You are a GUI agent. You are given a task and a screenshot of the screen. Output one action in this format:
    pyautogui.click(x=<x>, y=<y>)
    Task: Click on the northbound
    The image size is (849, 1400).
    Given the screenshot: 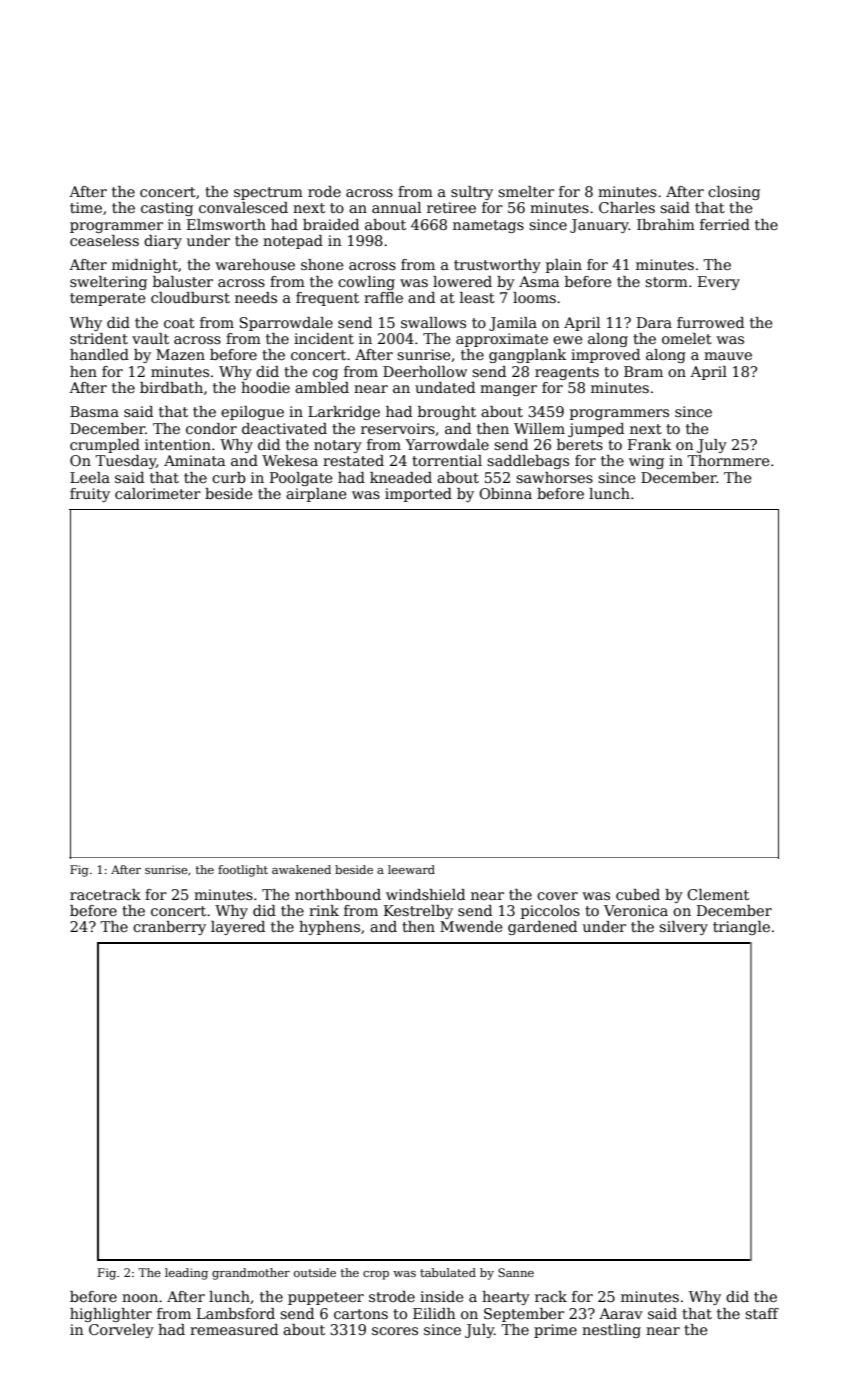 What is the action you would take?
    pyautogui.click(x=338, y=894)
